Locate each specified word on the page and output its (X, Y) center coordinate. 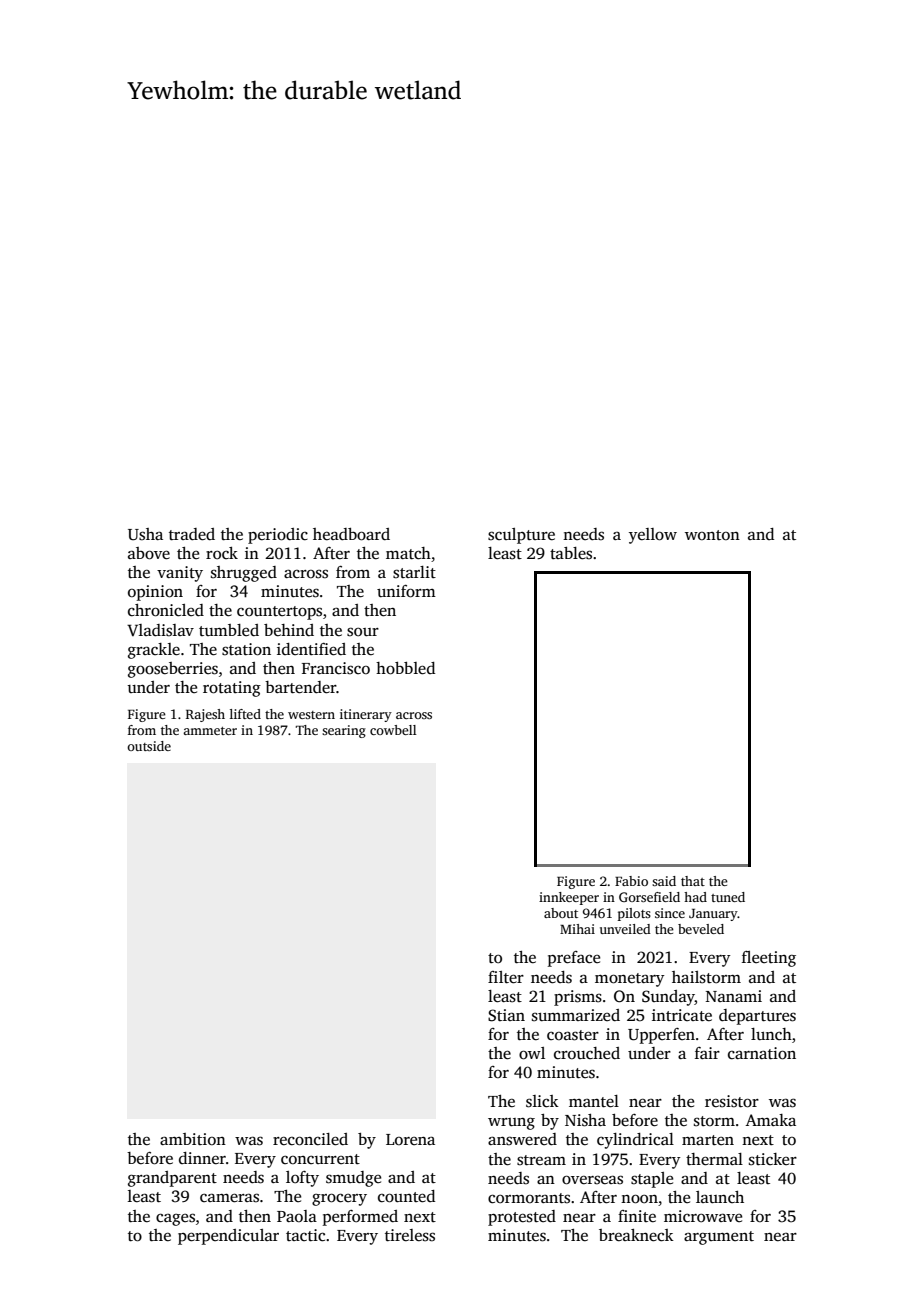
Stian (506, 1015)
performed (360, 1218)
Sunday (668, 998)
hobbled (405, 668)
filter (506, 977)
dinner (202, 1158)
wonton (712, 535)
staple (652, 1180)
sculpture (521, 536)
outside (149, 746)
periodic (278, 536)
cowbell (393, 730)
